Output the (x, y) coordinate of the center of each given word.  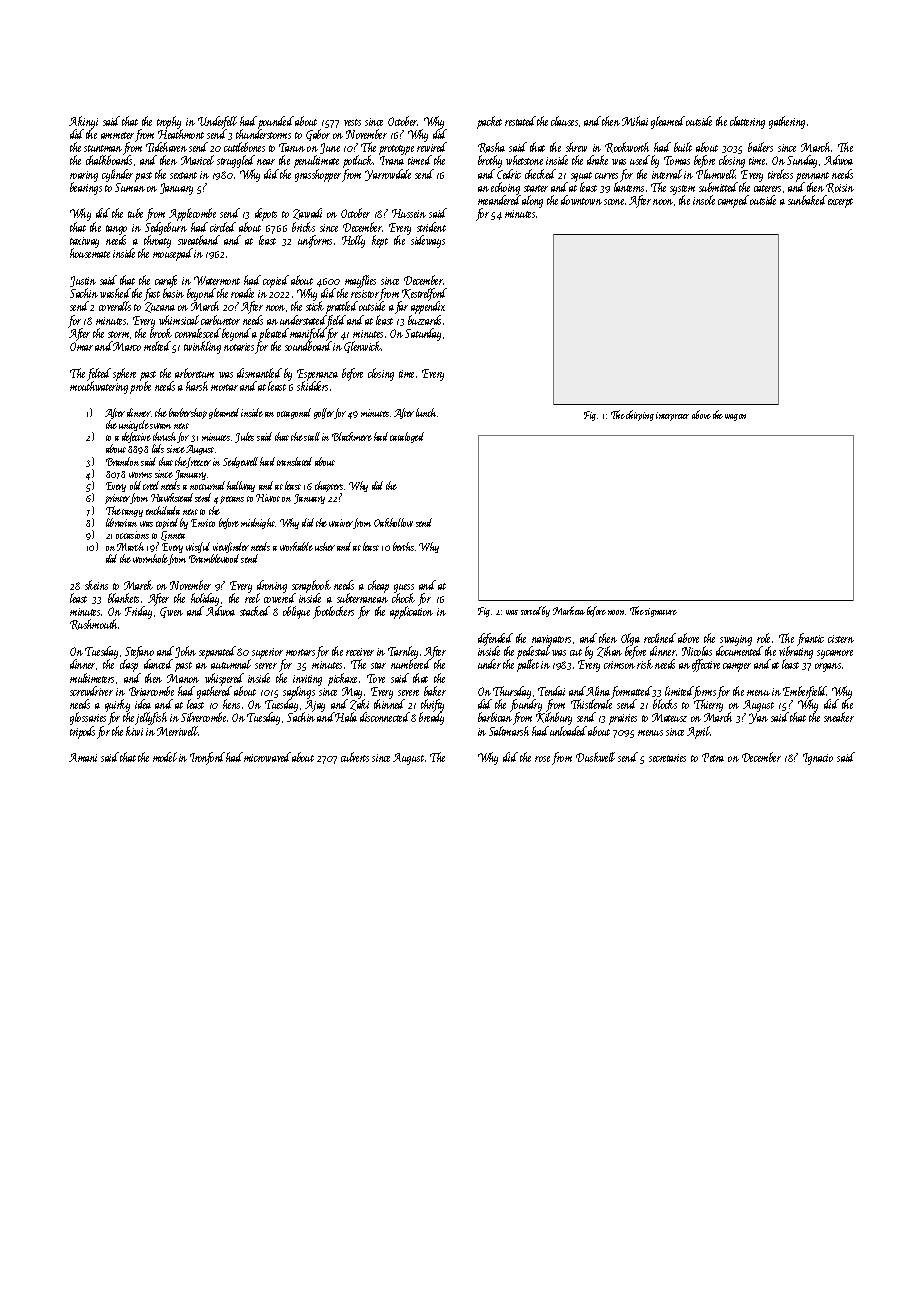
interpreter (672, 416)
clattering (747, 122)
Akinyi (83, 122)
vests (352, 122)
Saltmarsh (509, 731)
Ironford (207, 758)
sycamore (835, 654)
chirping (640, 415)
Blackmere (352, 436)
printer (117, 499)
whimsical (179, 320)
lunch (426, 412)
